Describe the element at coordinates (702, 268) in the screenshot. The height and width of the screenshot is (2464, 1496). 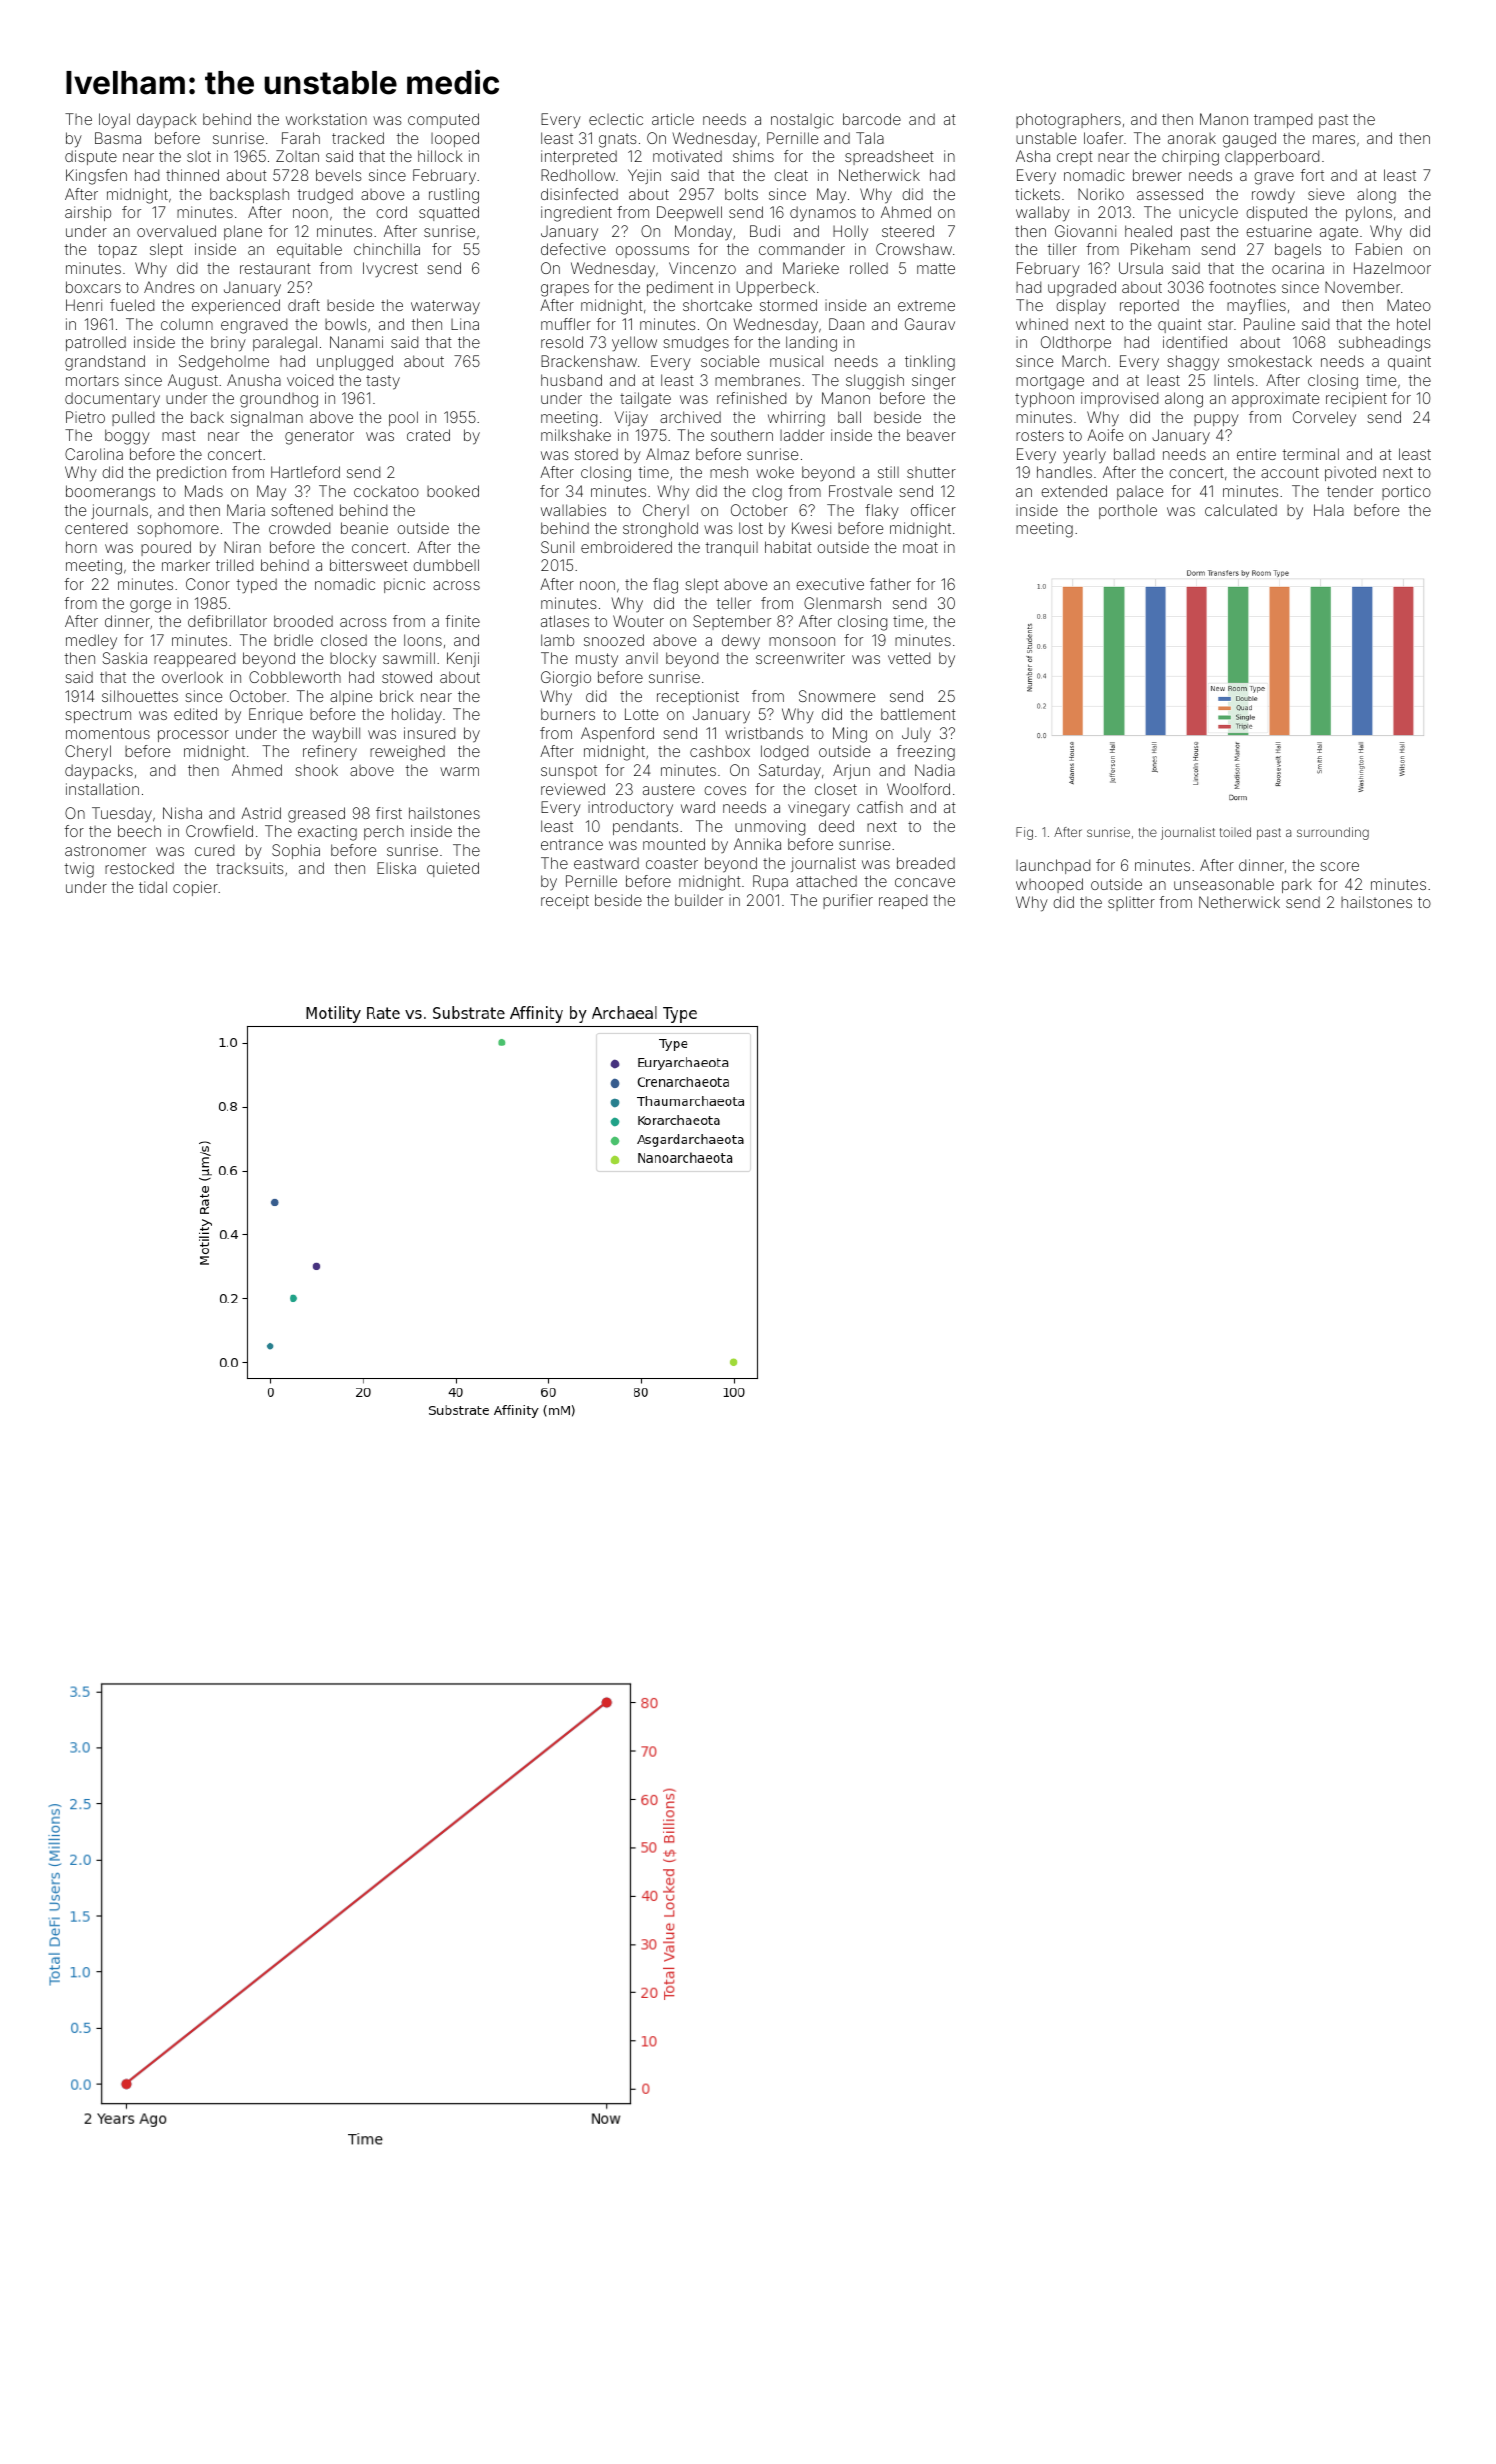
I see `Vincenzo` at that location.
